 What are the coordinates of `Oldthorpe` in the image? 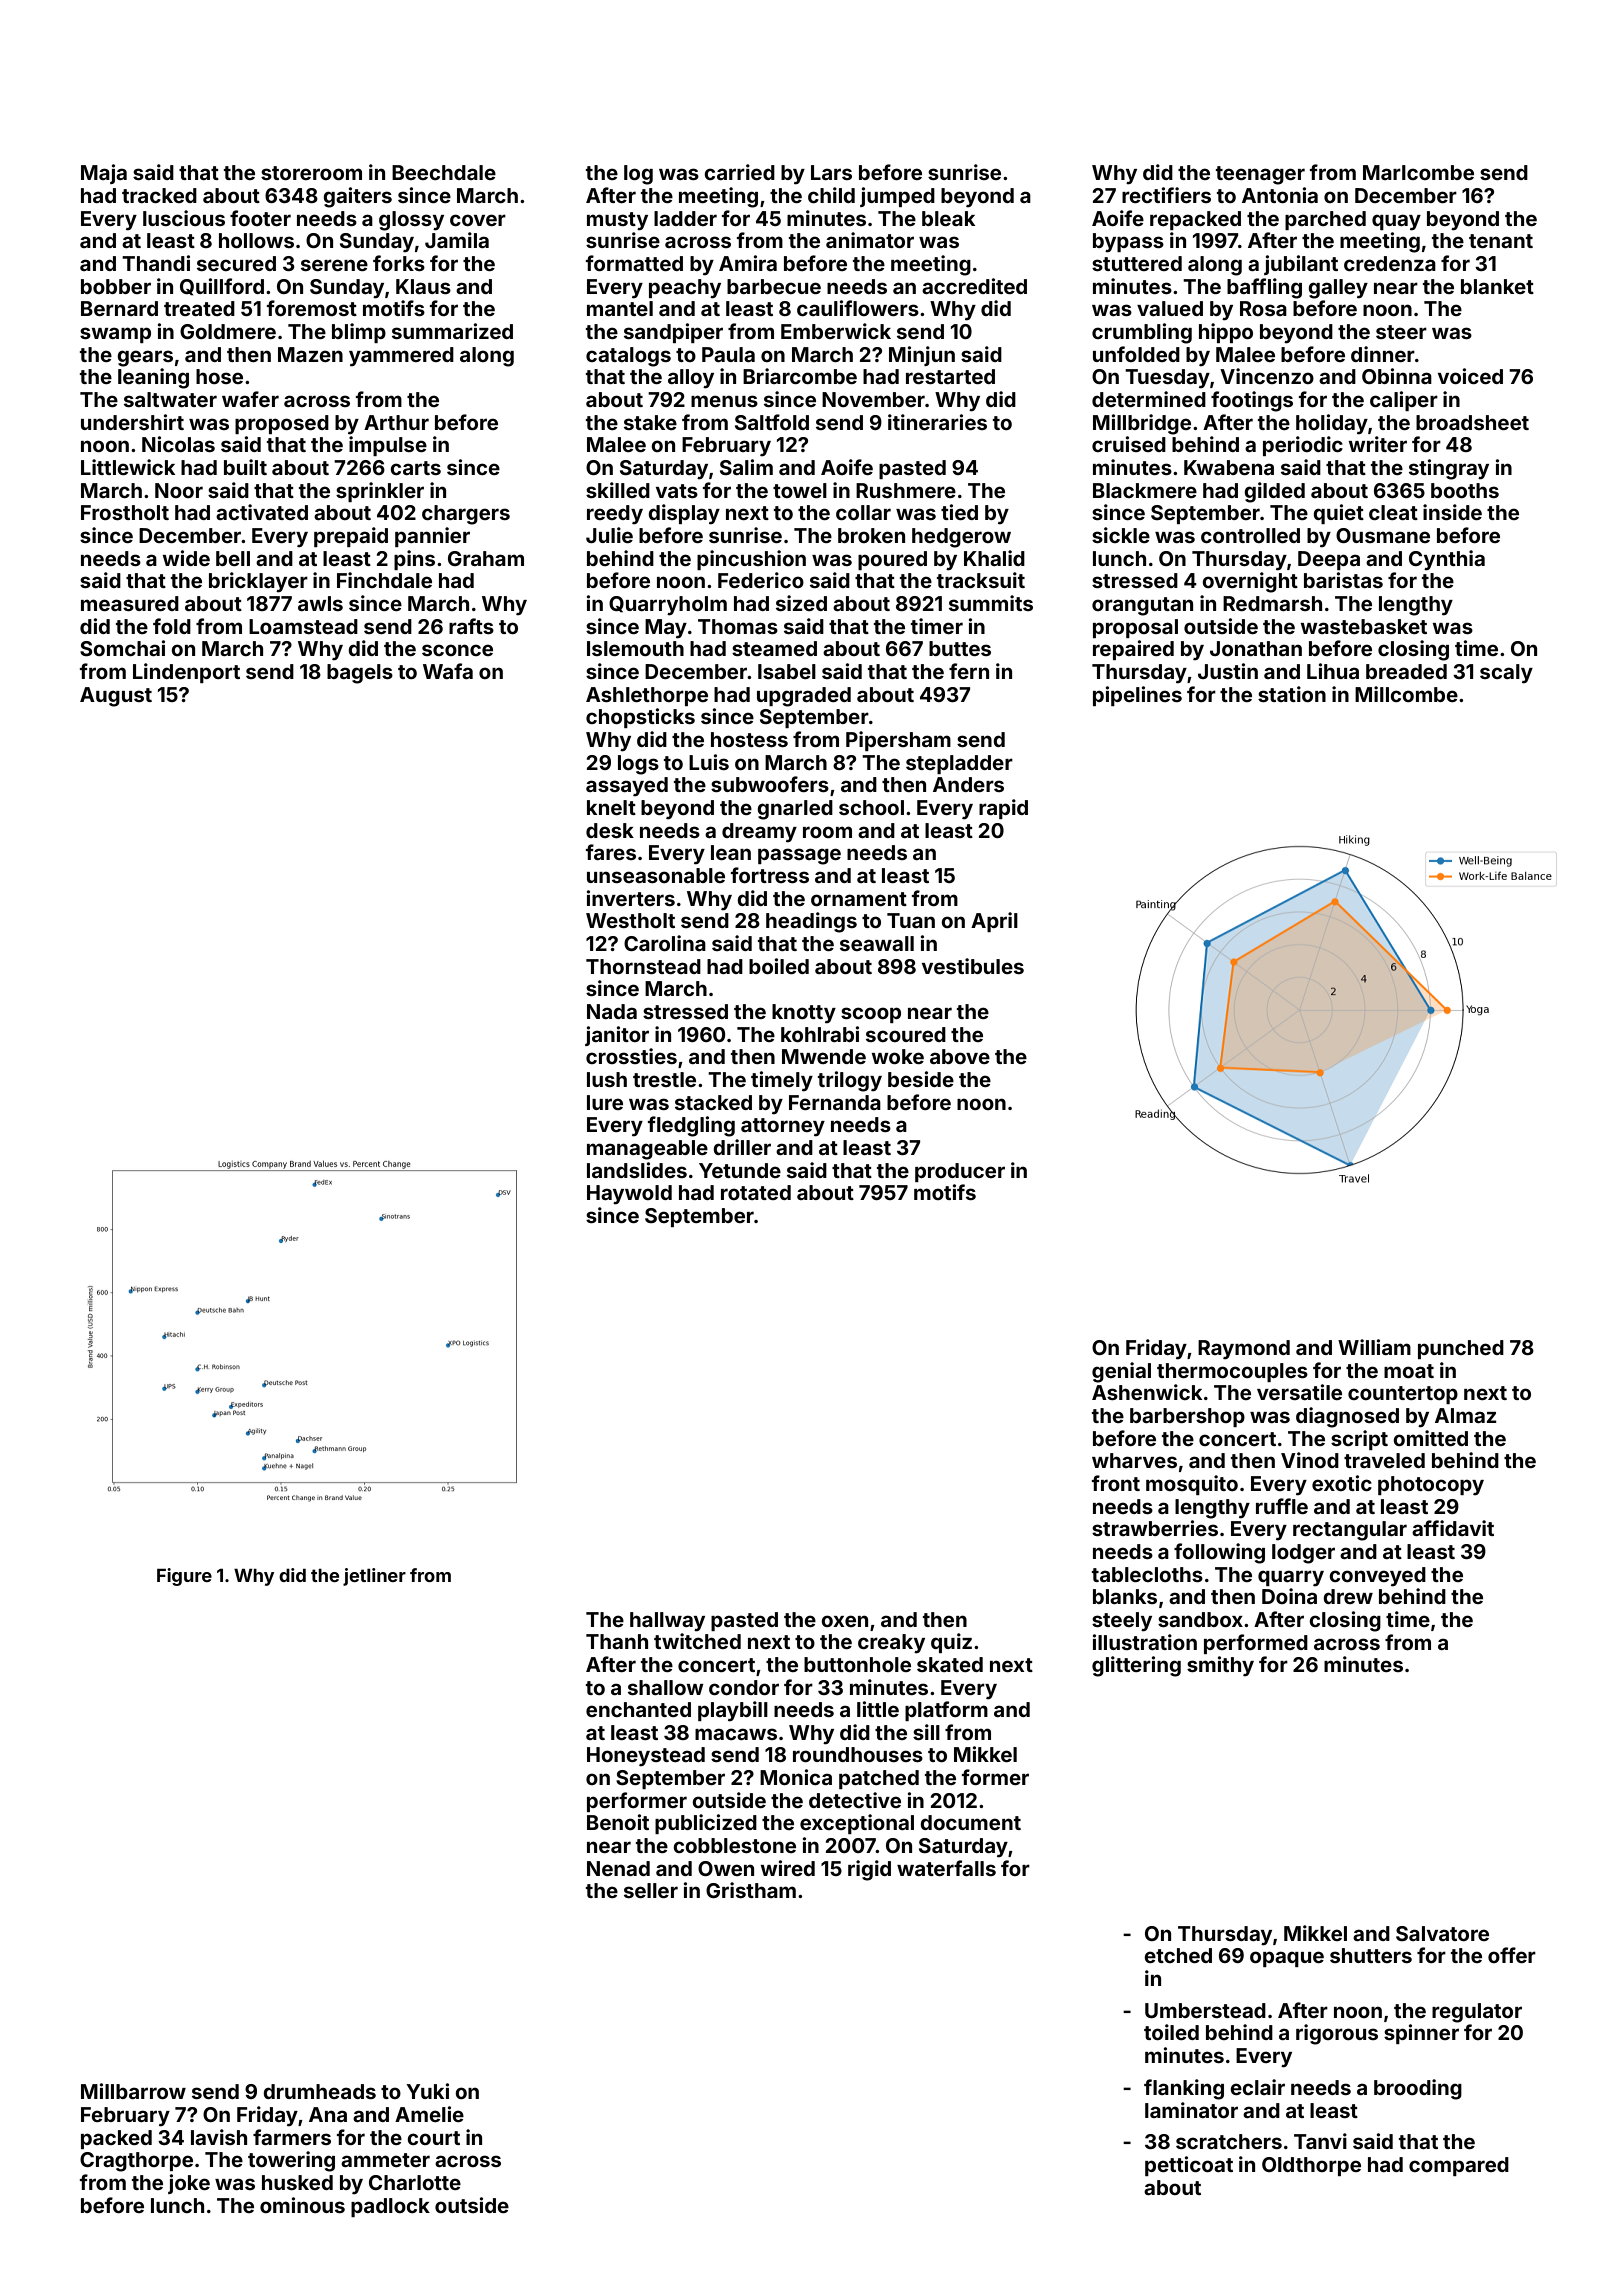 It's located at (1311, 2166).
